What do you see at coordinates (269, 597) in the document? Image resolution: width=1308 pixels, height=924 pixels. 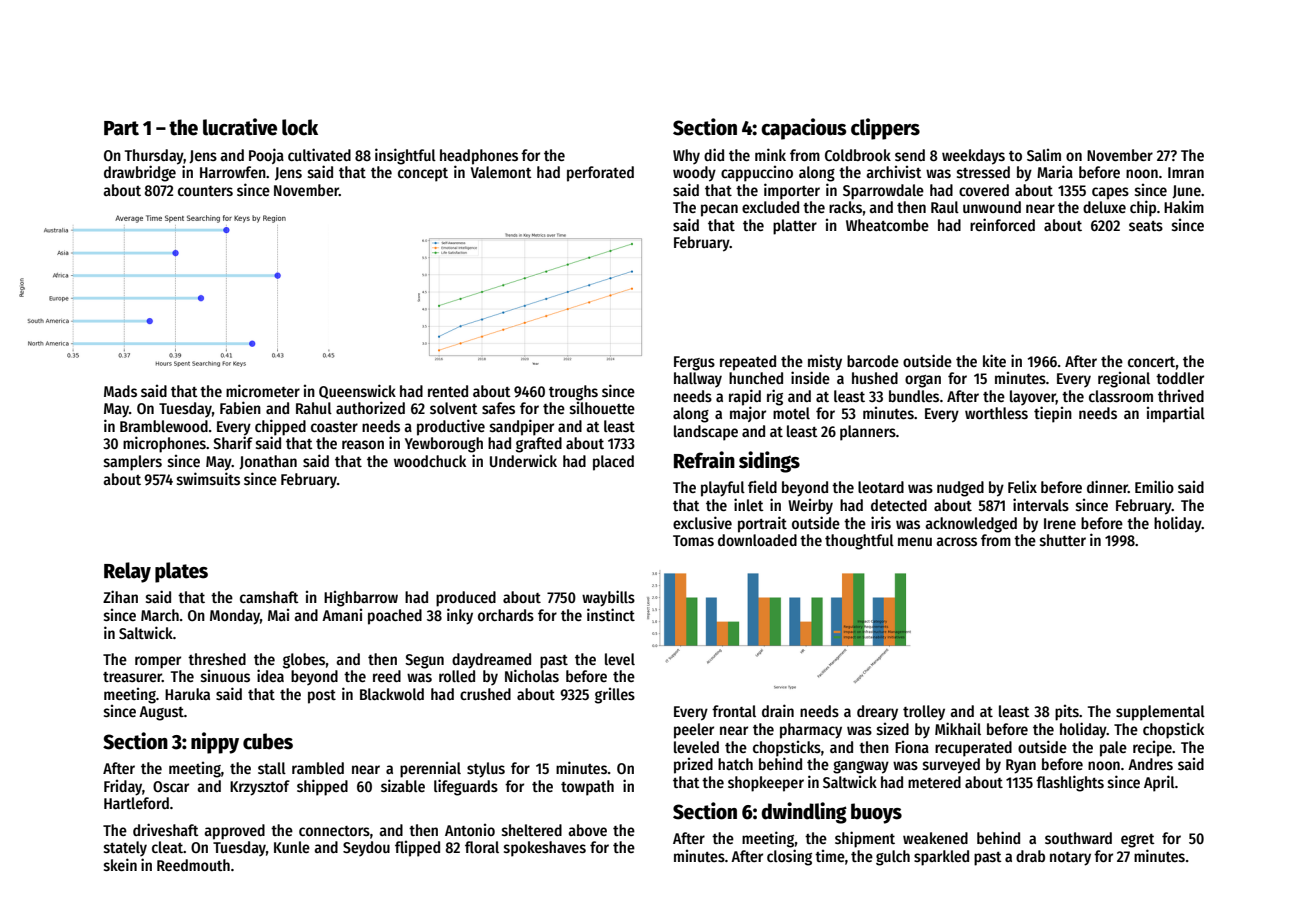 I see `camshaft` at bounding box center [269, 597].
